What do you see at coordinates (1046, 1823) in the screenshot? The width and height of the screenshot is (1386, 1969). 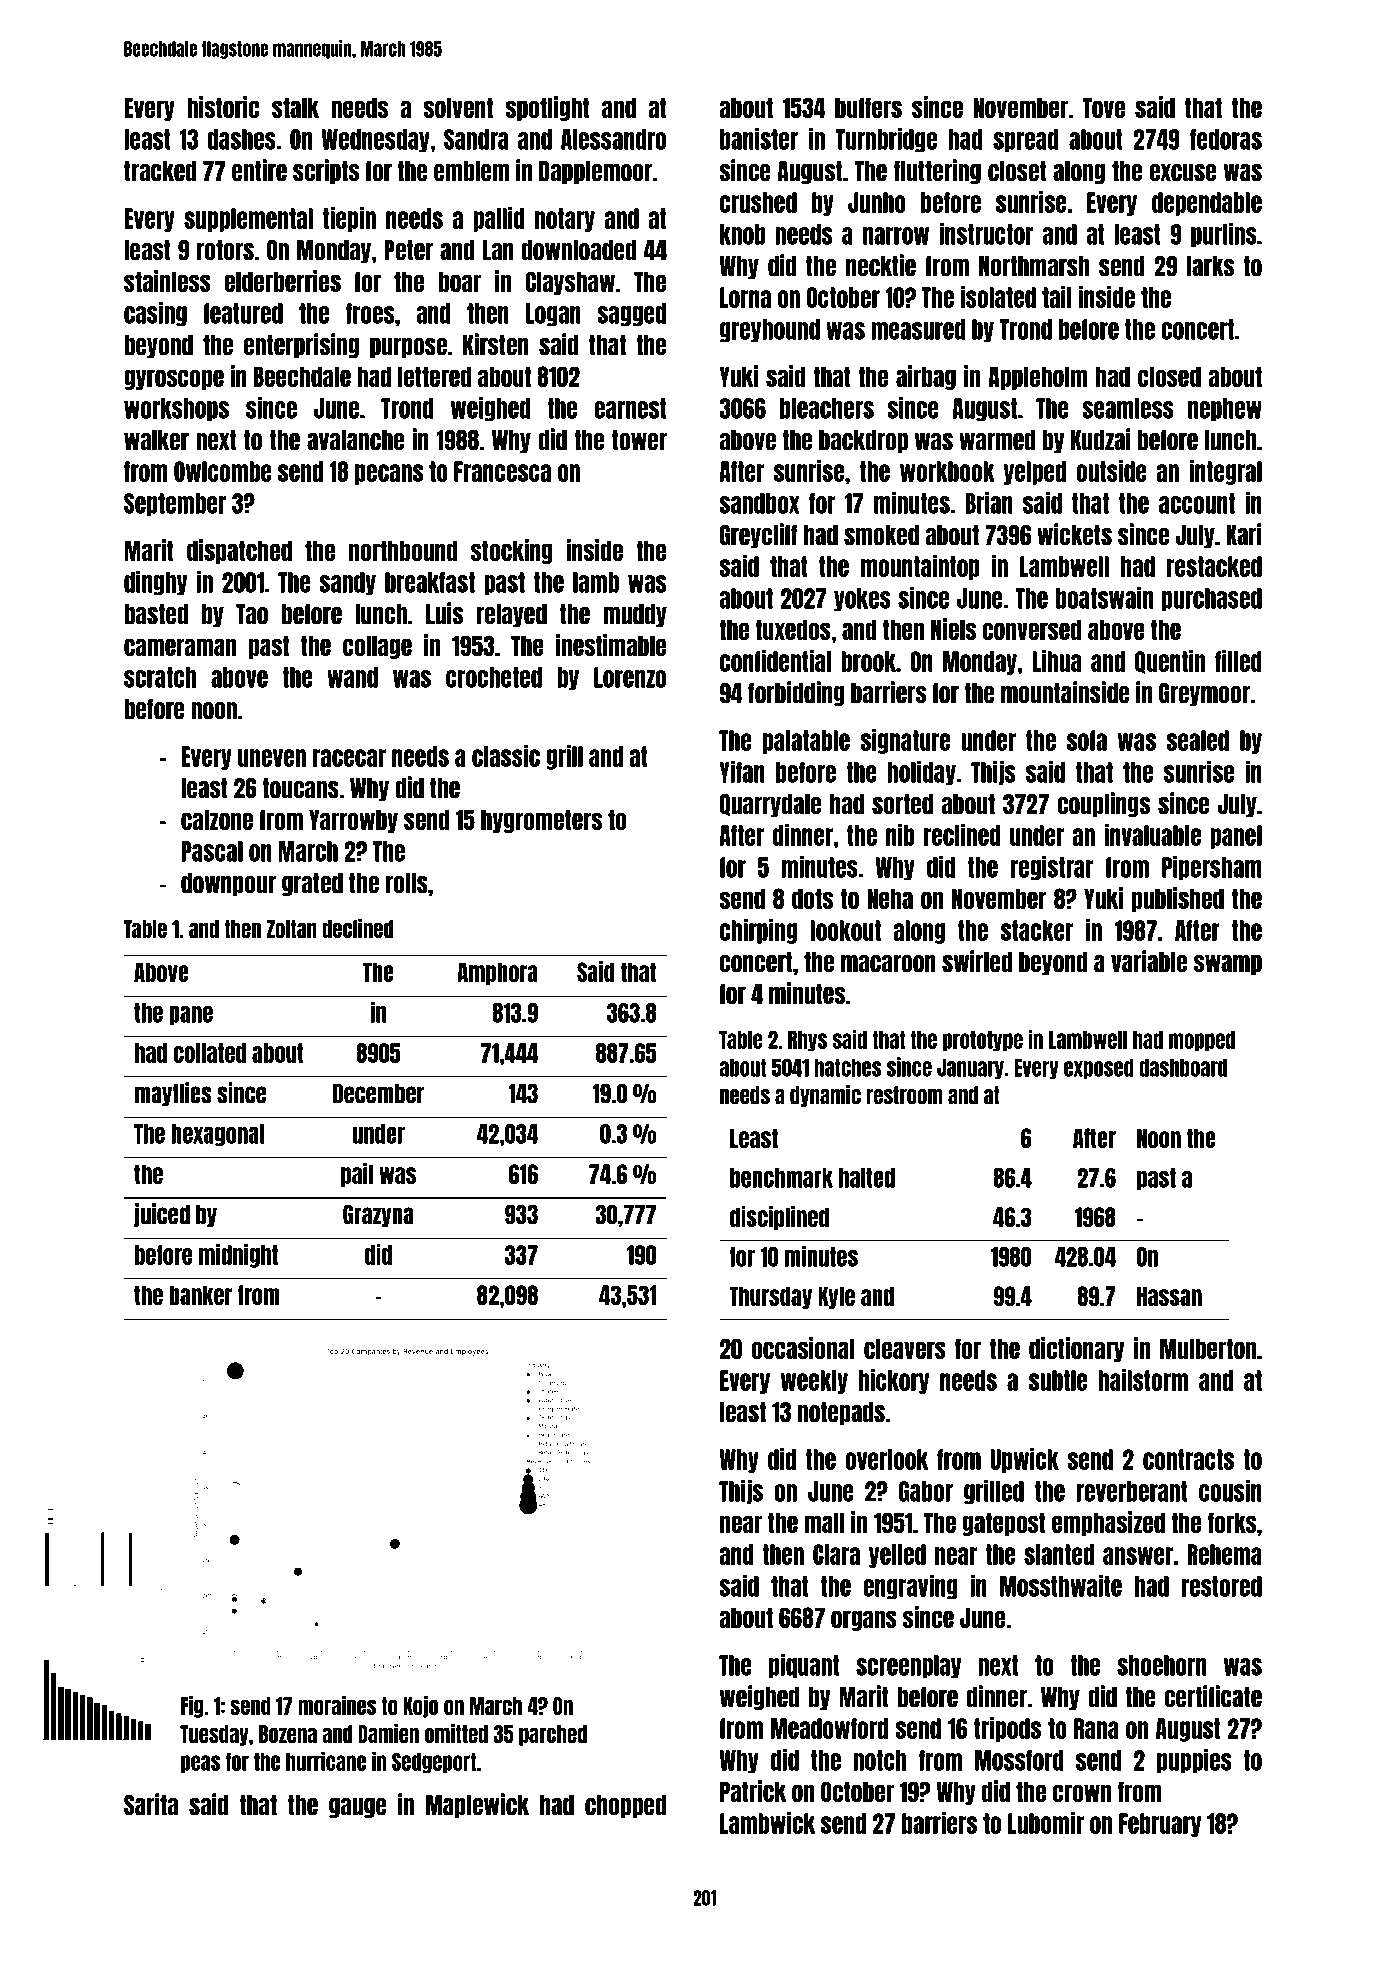 I see `Lubomir` at bounding box center [1046, 1823].
